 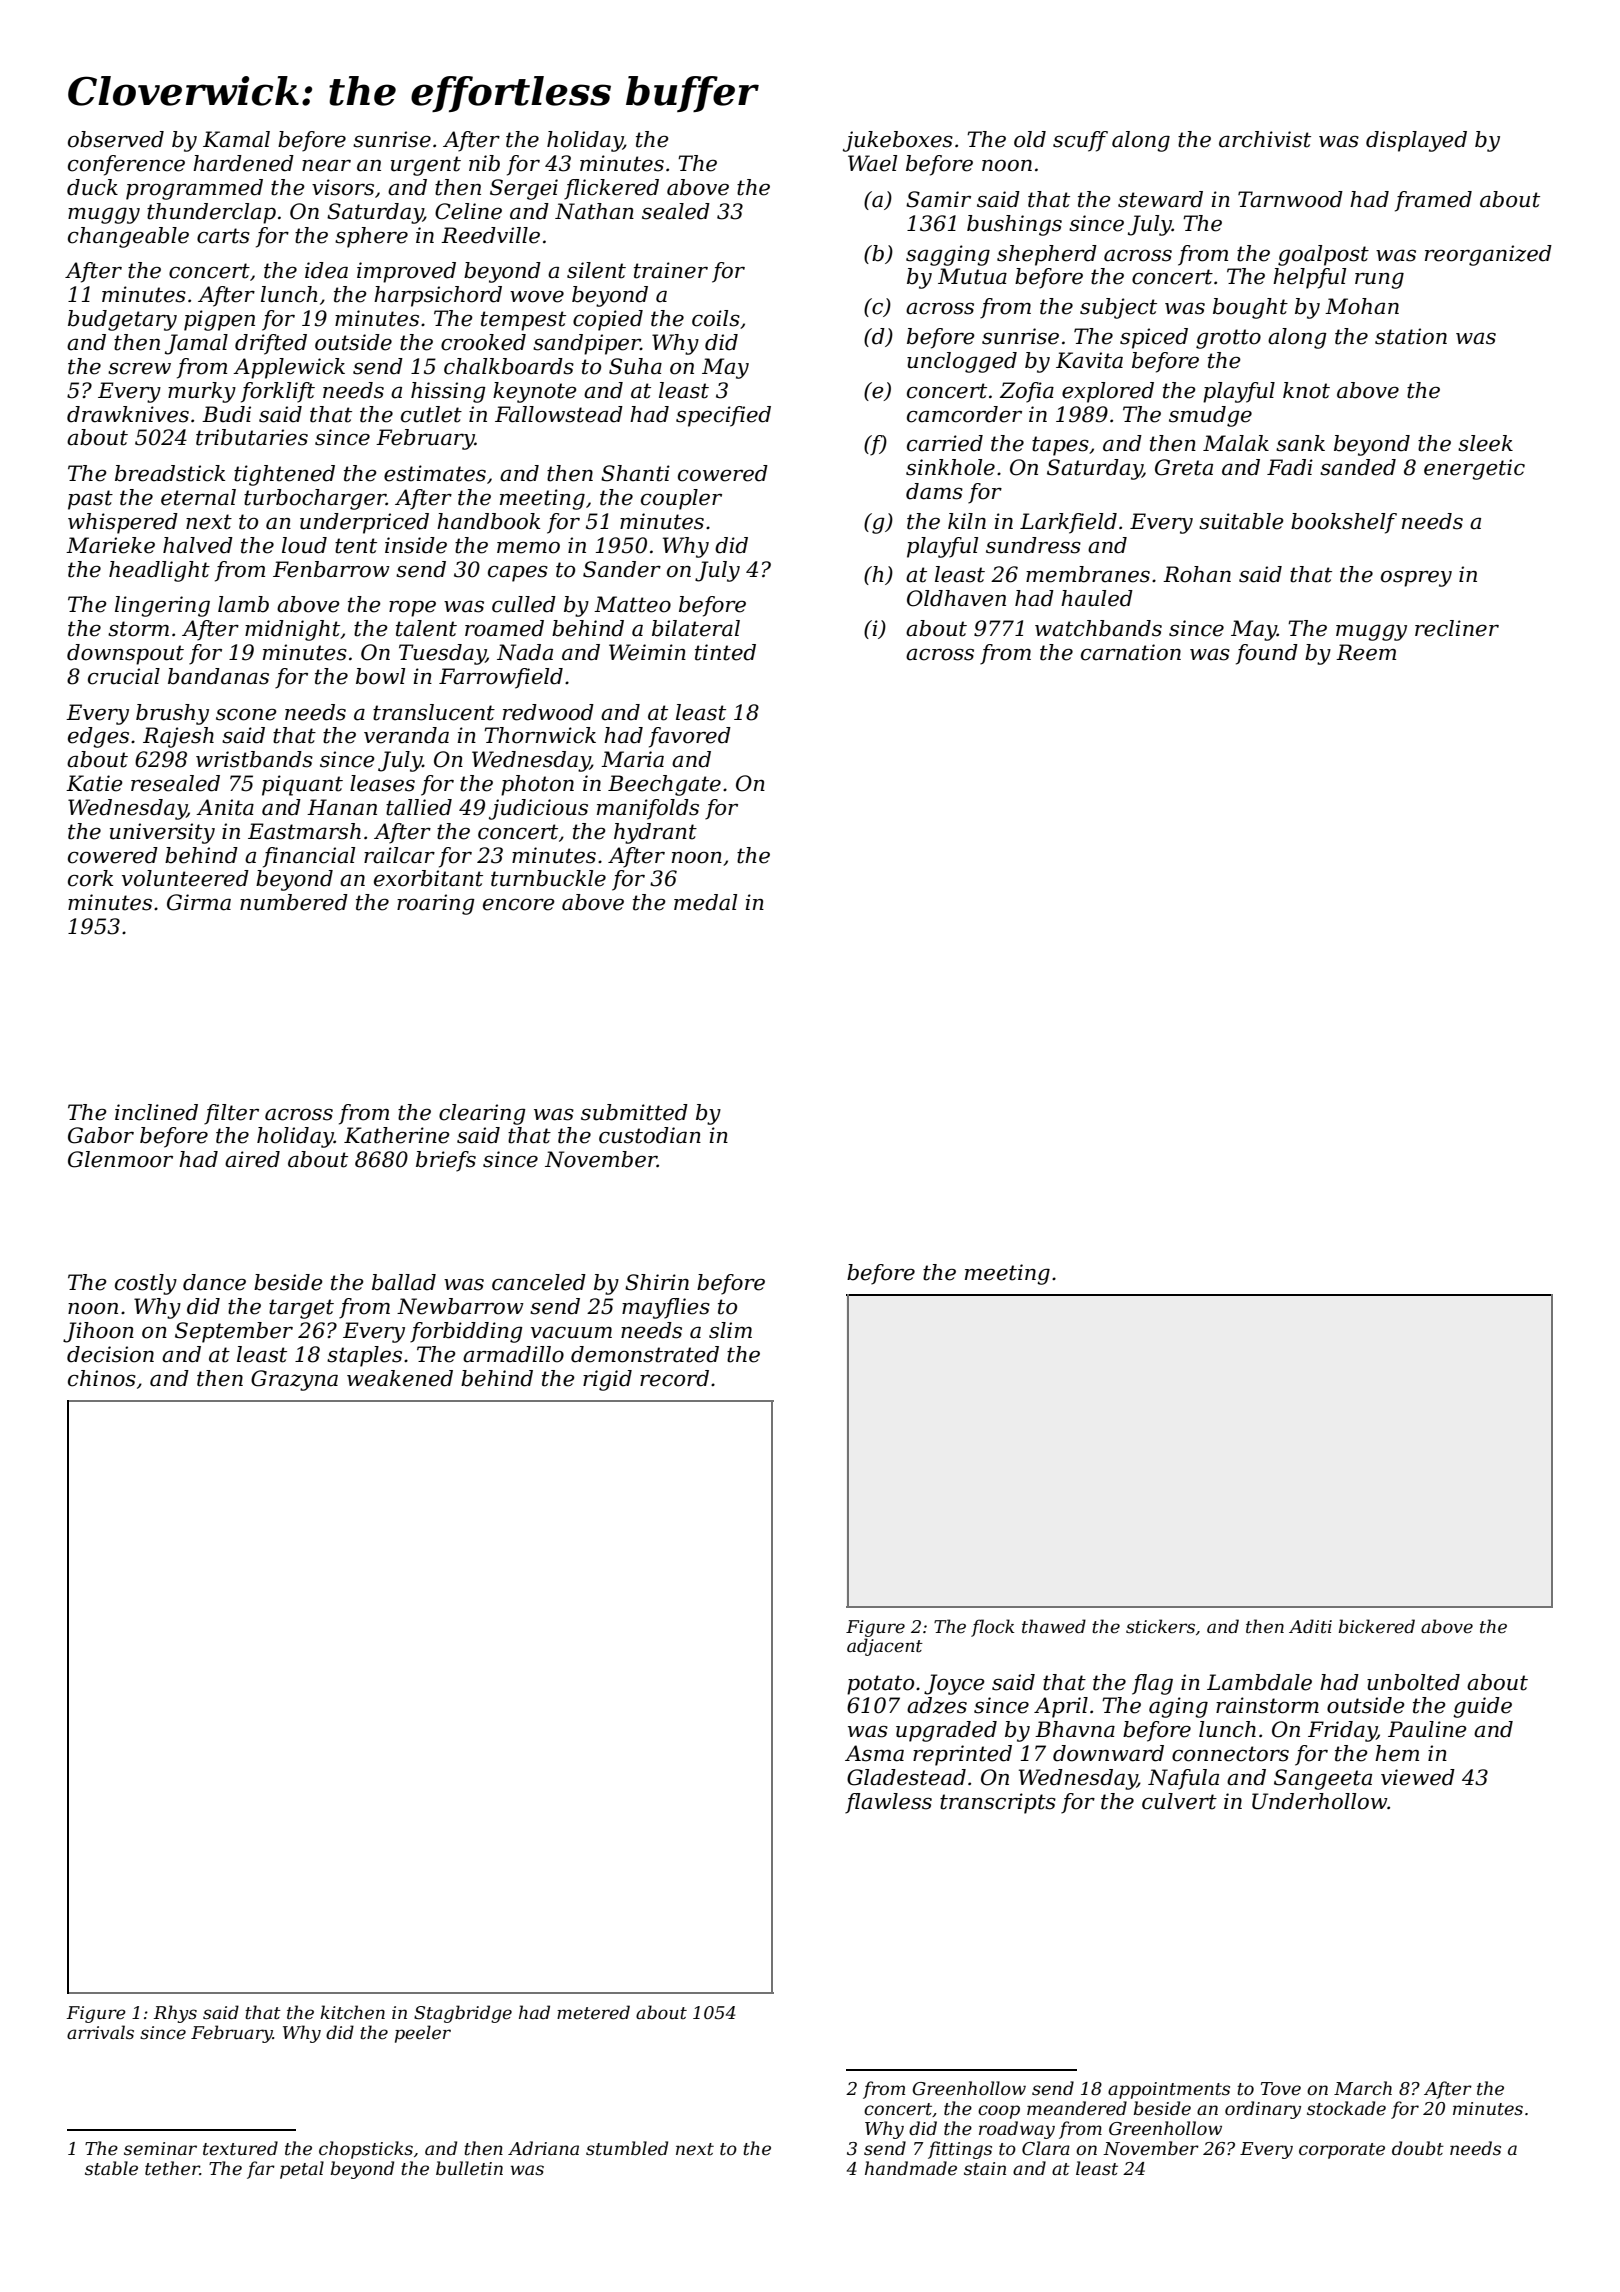 I want to click on Weimin, so click(x=647, y=652).
